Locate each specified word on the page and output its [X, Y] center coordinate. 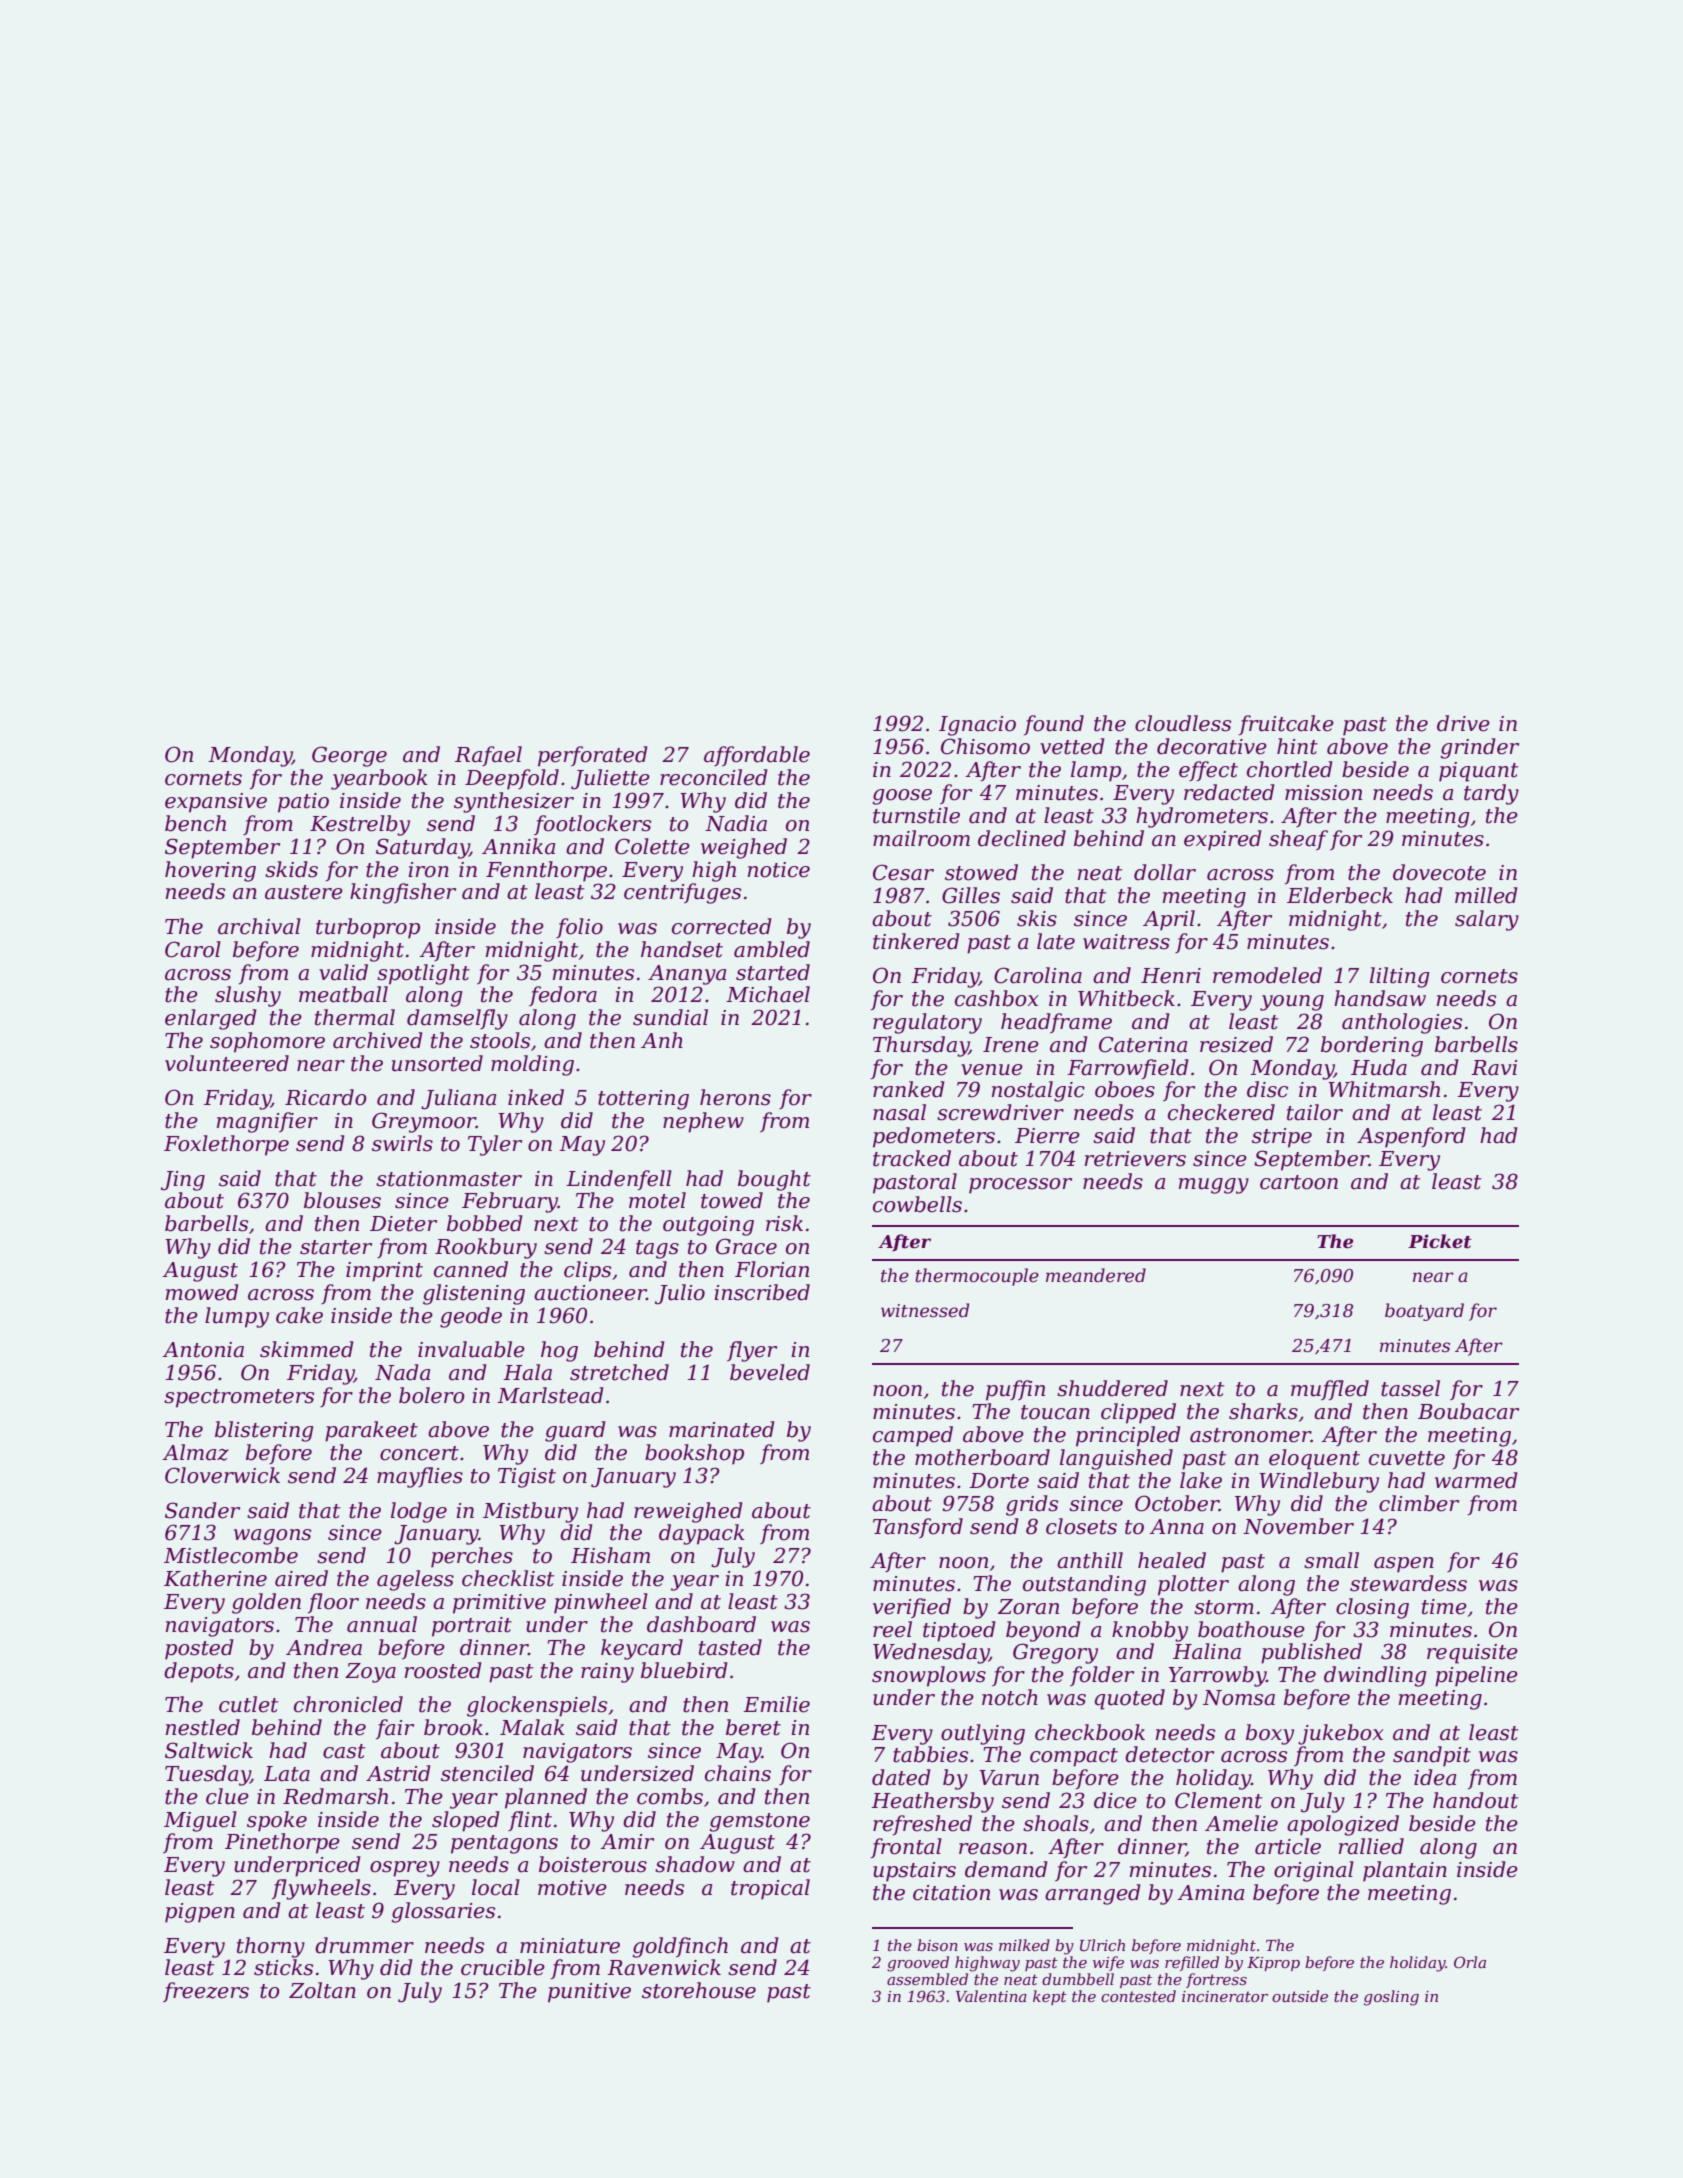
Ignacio [977, 726]
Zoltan [322, 1990]
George [349, 756]
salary [1487, 920]
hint [1297, 746]
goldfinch [680, 1947]
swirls [402, 1143]
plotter [1193, 1585]
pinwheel [601, 1603]
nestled [203, 1727]
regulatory [927, 1023]
